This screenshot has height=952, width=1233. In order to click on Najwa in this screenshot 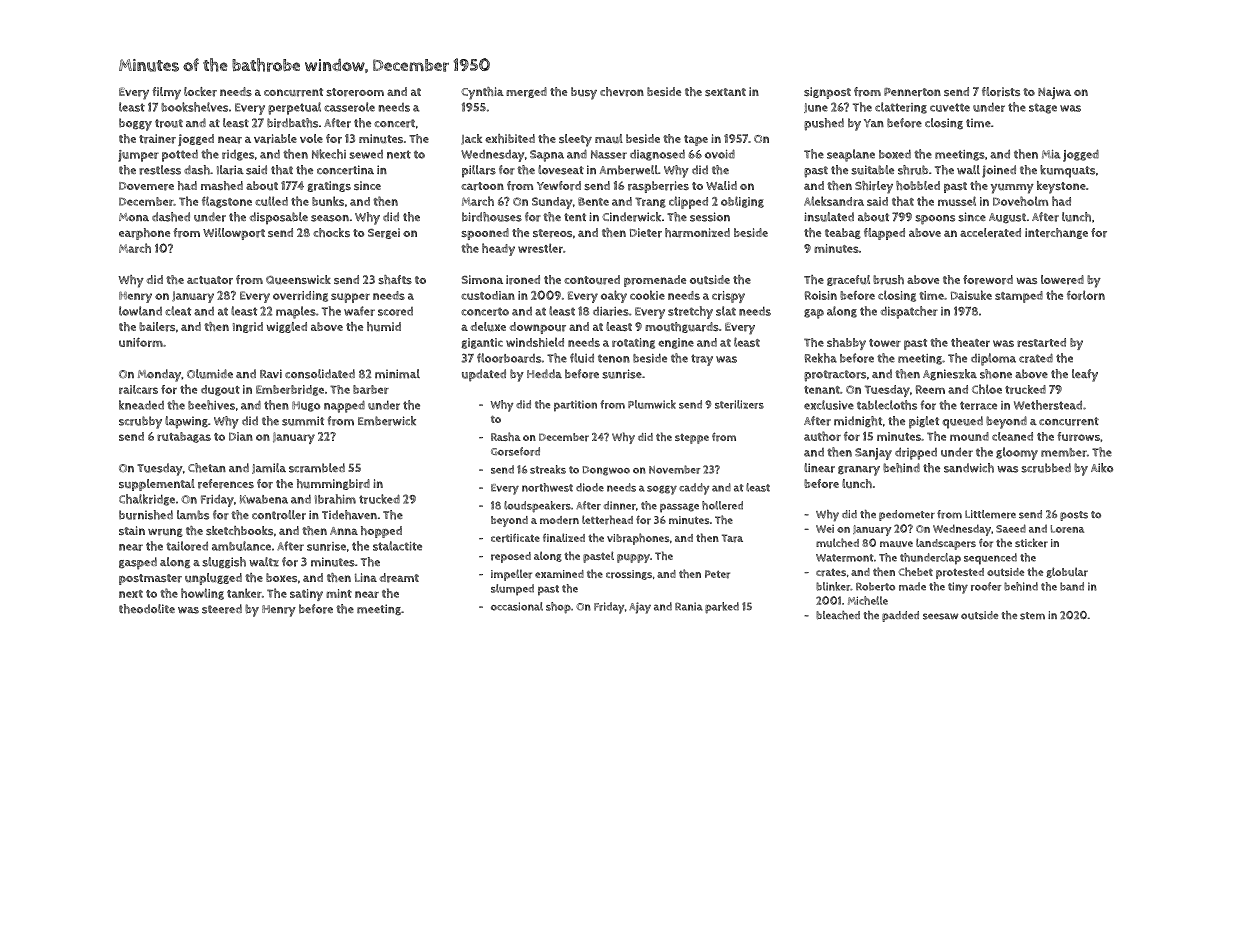, I will do `click(1054, 93)`.
